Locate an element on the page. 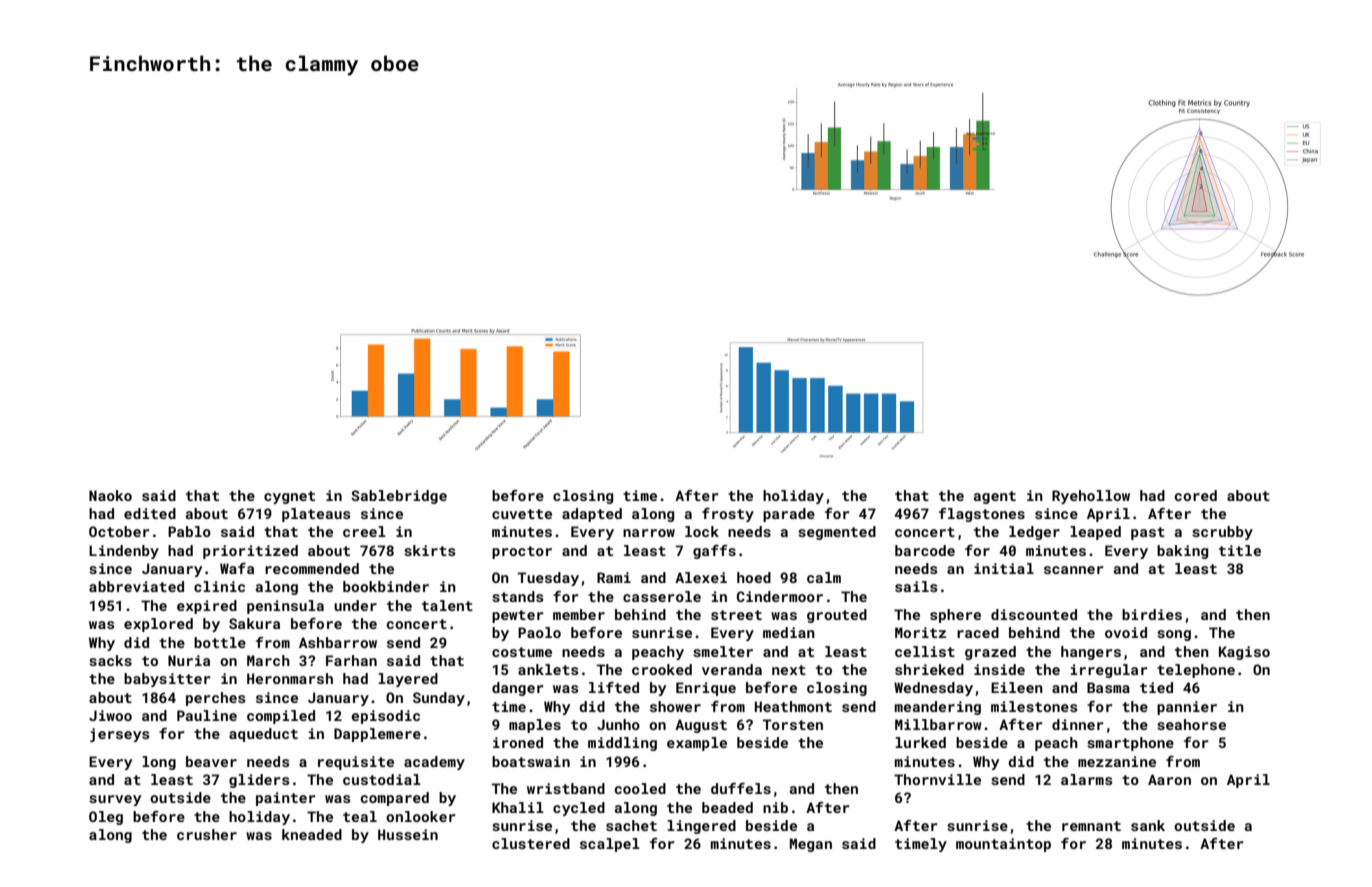  example is located at coordinates (697, 744).
